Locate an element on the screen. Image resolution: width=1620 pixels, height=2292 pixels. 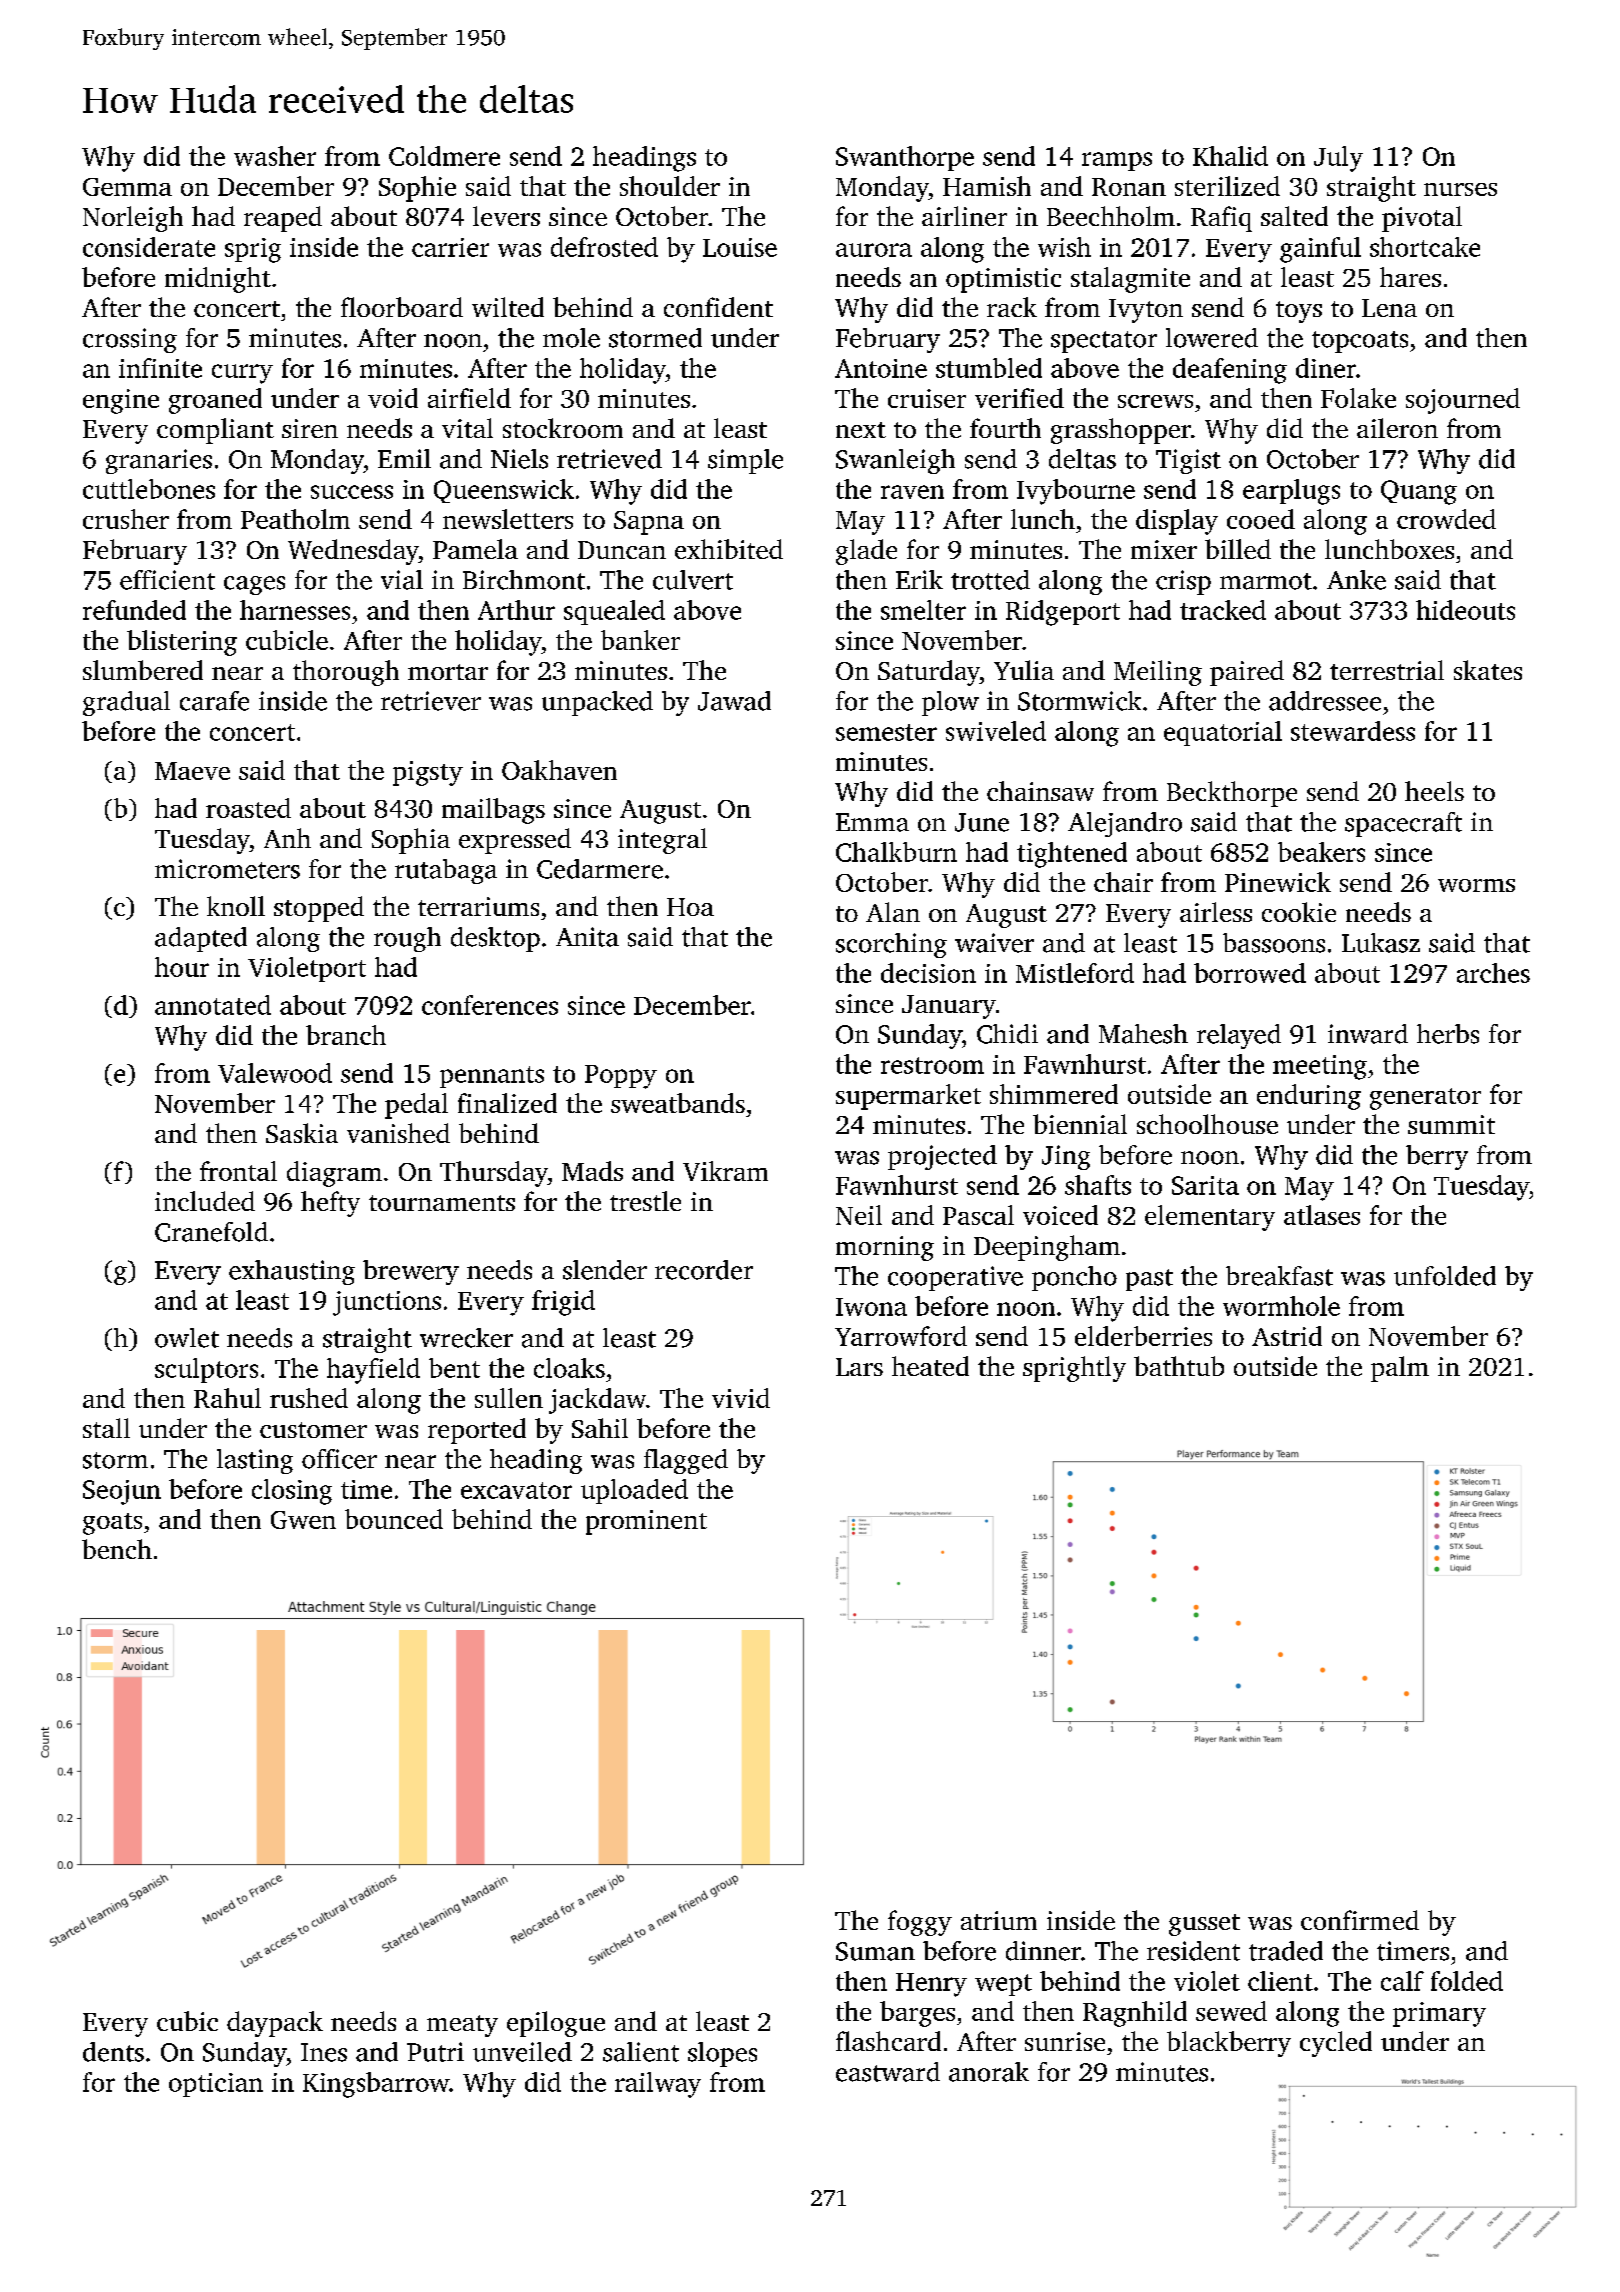
airless is located at coordinates (1216, 912).
